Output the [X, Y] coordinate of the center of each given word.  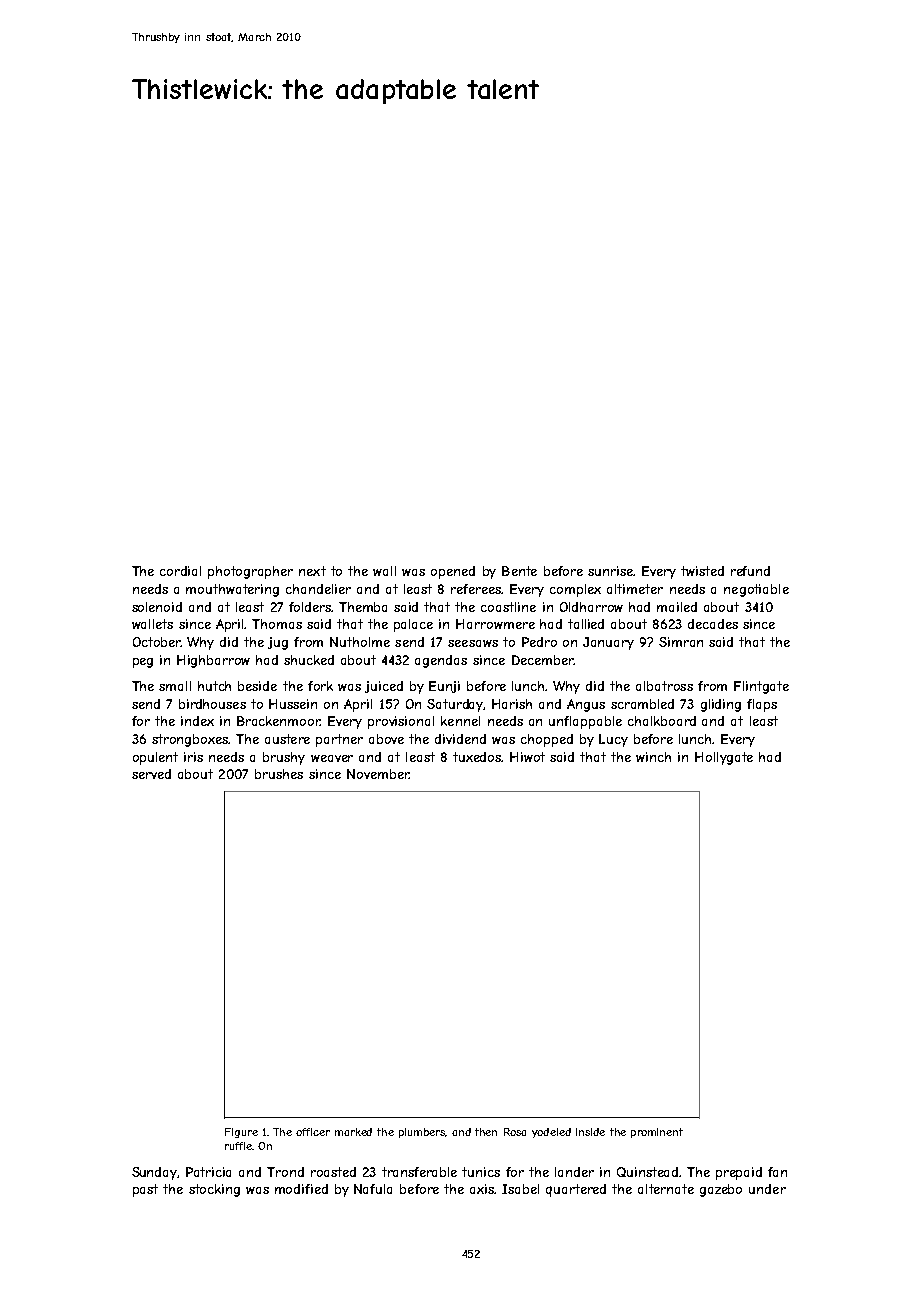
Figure [241, 1133]
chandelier [318, 589]
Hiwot [527, 757]
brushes [279, 774]
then [486, 1132]
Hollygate [724, 758]
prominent [657, 1133]
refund [750, 571]
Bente [519, 571]
